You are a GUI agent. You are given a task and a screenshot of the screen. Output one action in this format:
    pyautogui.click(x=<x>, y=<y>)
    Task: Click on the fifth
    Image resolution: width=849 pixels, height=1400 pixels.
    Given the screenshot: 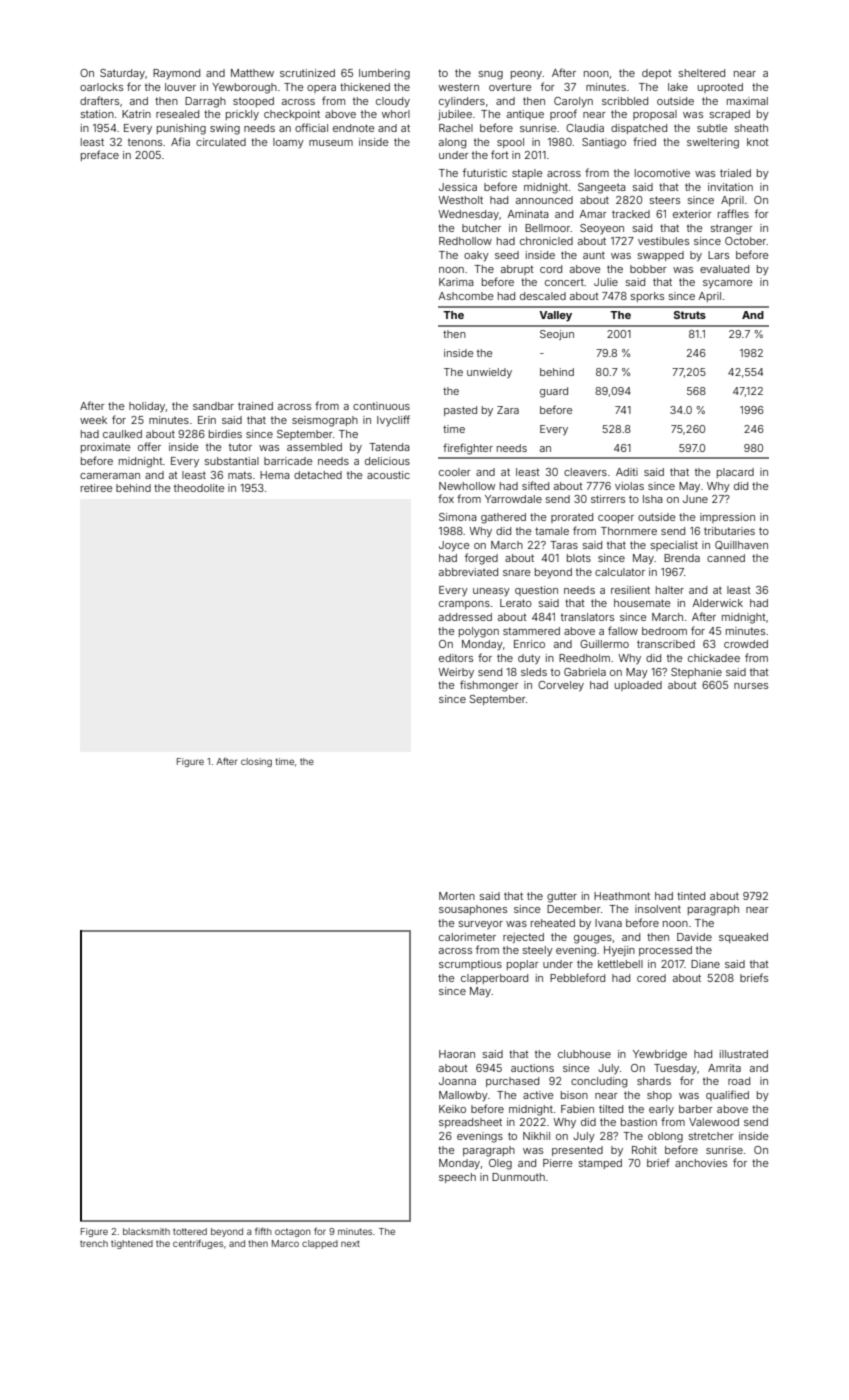 What is the action you would take?
    pyautogui.click(x=263, y=1231)
